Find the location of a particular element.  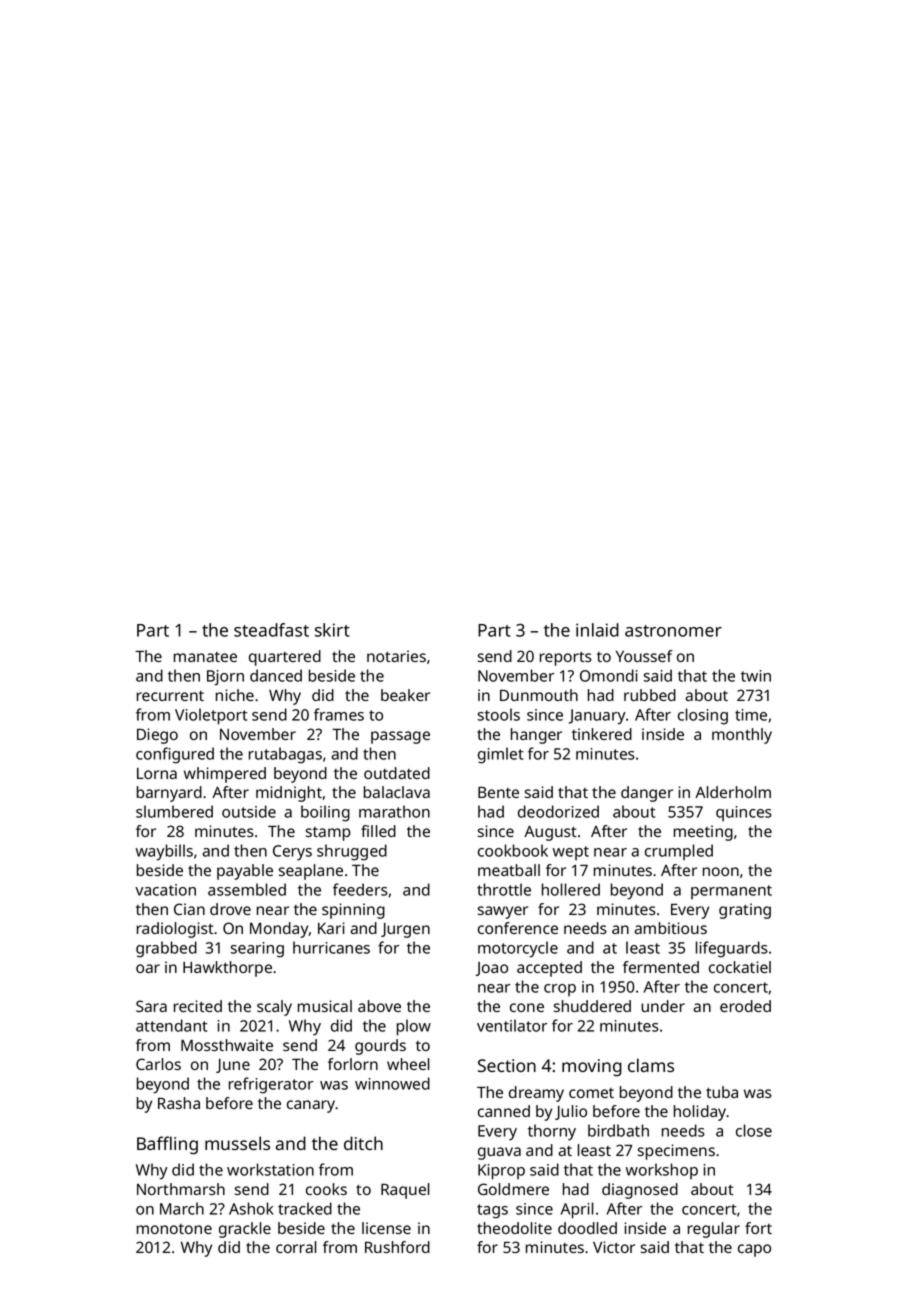

inlaid is located at coordinates (597, 630).
